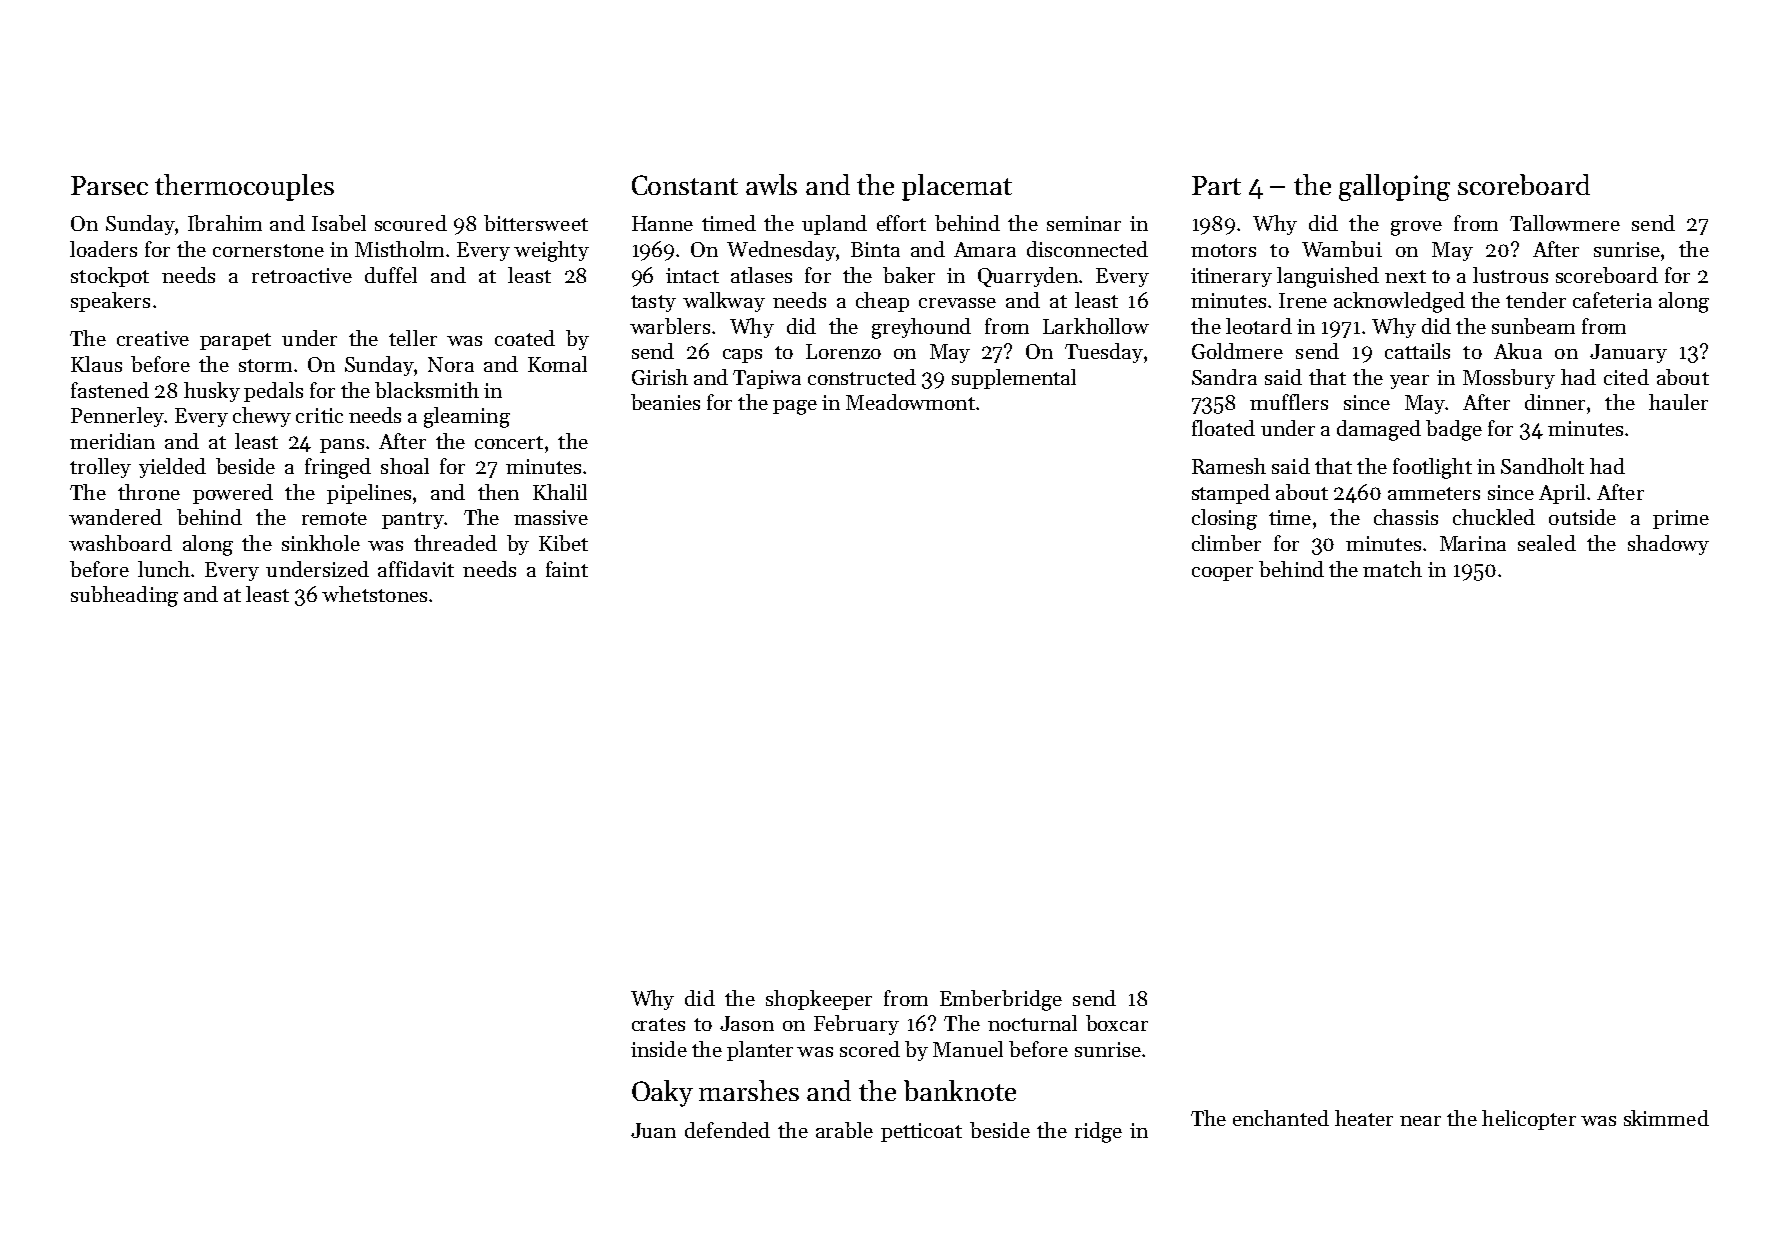 The height and width of the document is (1258, 1779). Describe the element at coordinates (262, 417) in the document. I see `chewy` at that location.
